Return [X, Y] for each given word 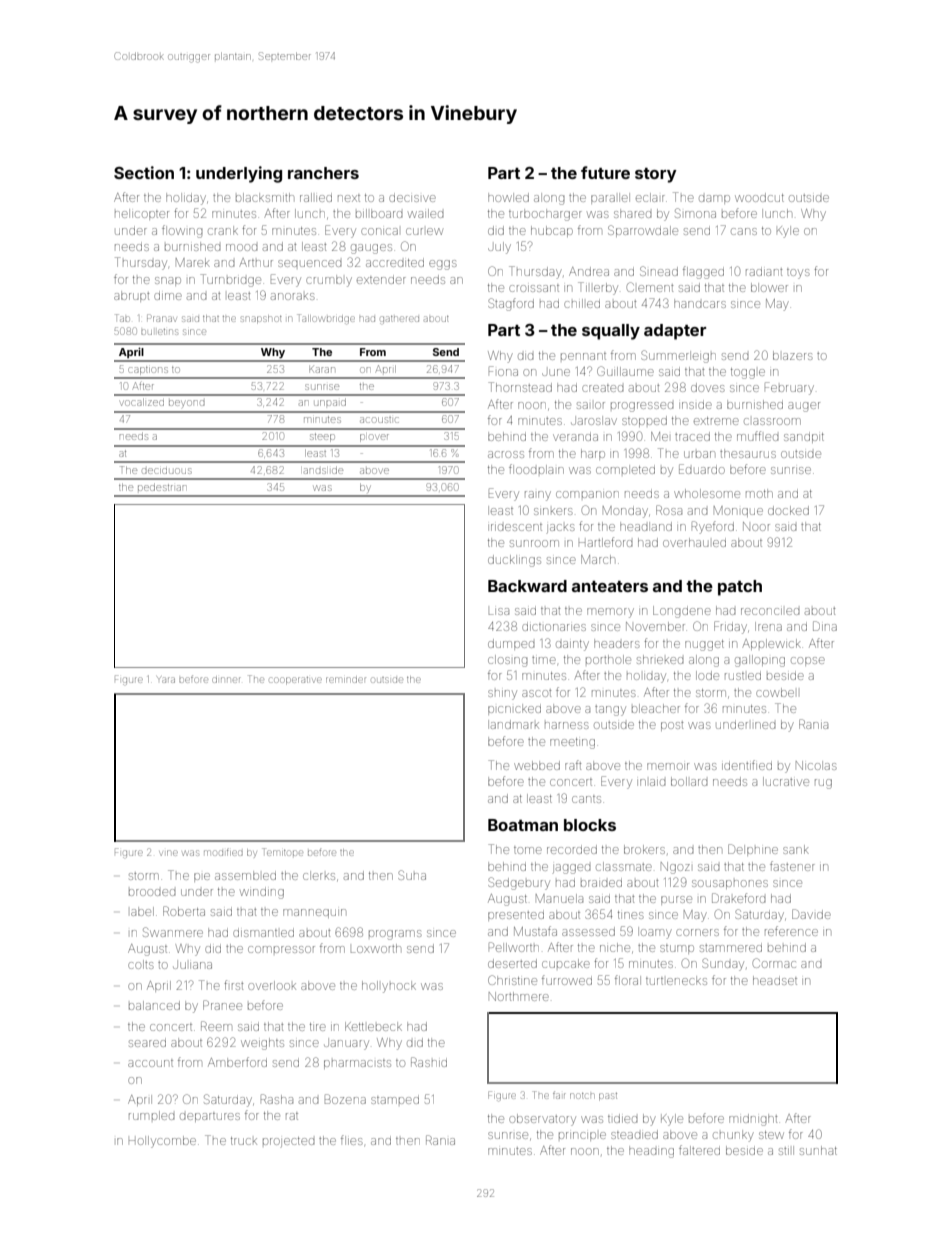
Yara [166, 680]
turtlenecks [676, 980]
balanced [154, 1005]
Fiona [503, 371]
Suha [412, 875]
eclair [650, 197]
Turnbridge [230, 280]
